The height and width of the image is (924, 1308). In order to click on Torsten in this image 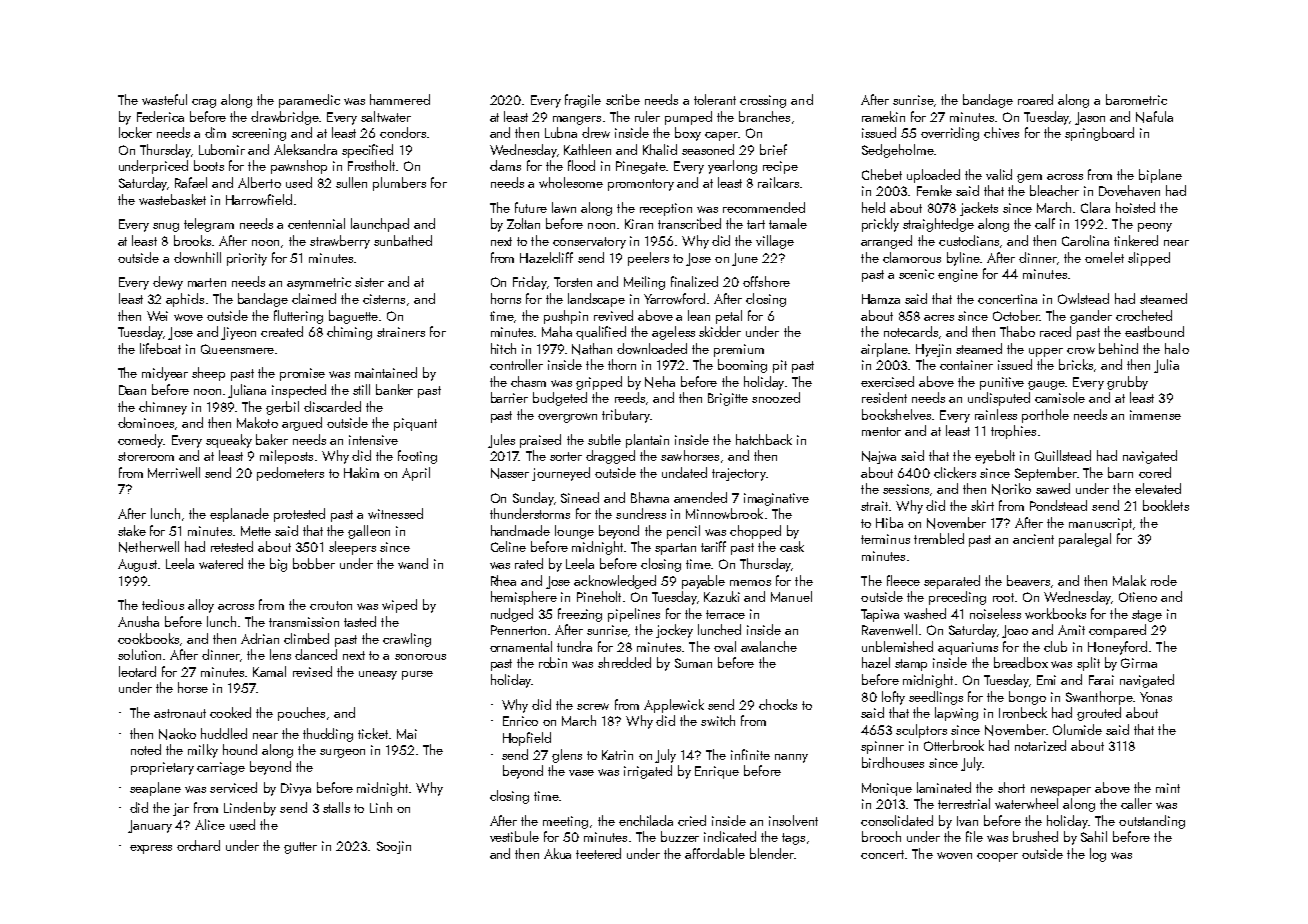, I will do `click(573, 282)`.
